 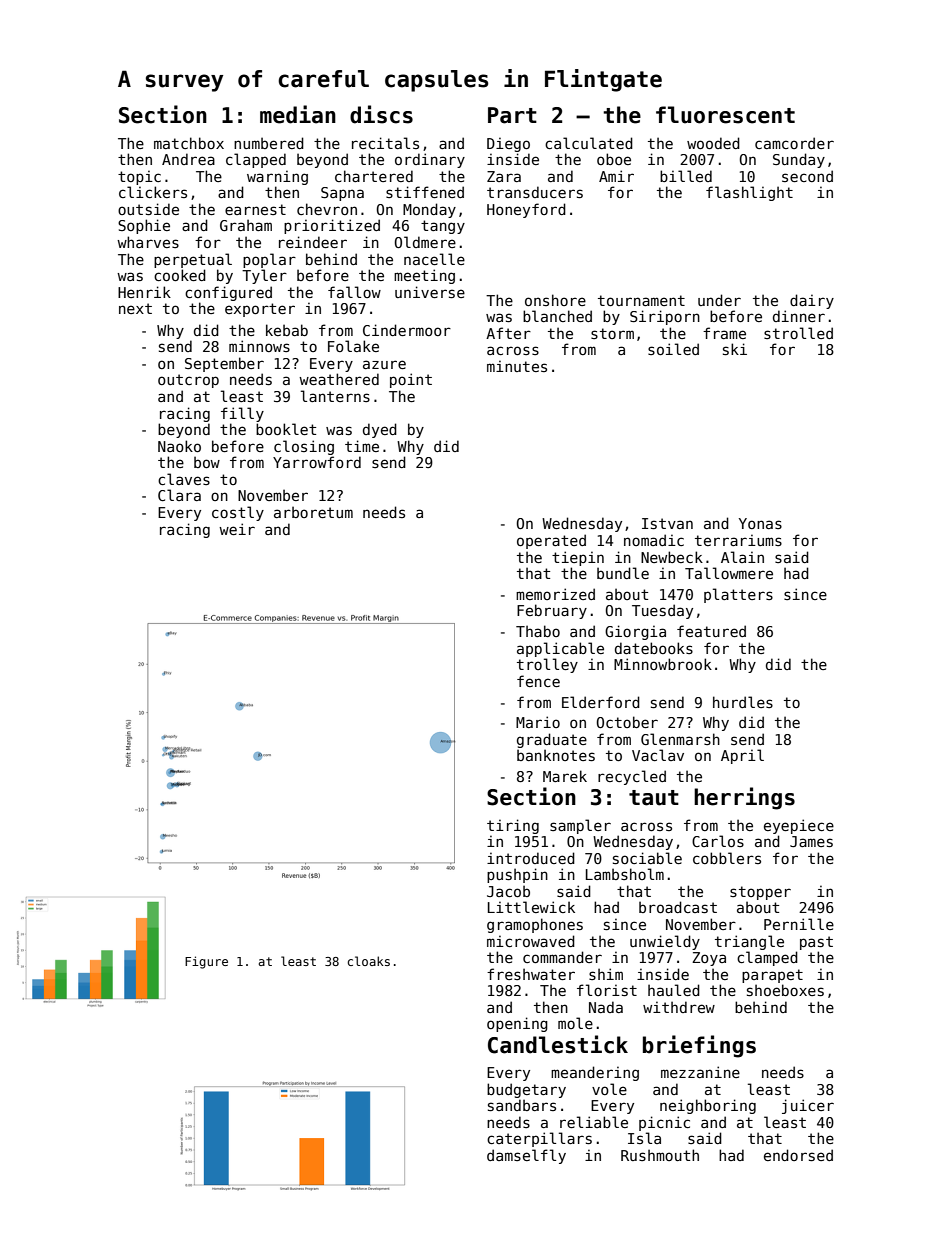 What do you see at coordinates (735, 349) in the screenshot?
I see `ski` at bounding box center [735, 349].
